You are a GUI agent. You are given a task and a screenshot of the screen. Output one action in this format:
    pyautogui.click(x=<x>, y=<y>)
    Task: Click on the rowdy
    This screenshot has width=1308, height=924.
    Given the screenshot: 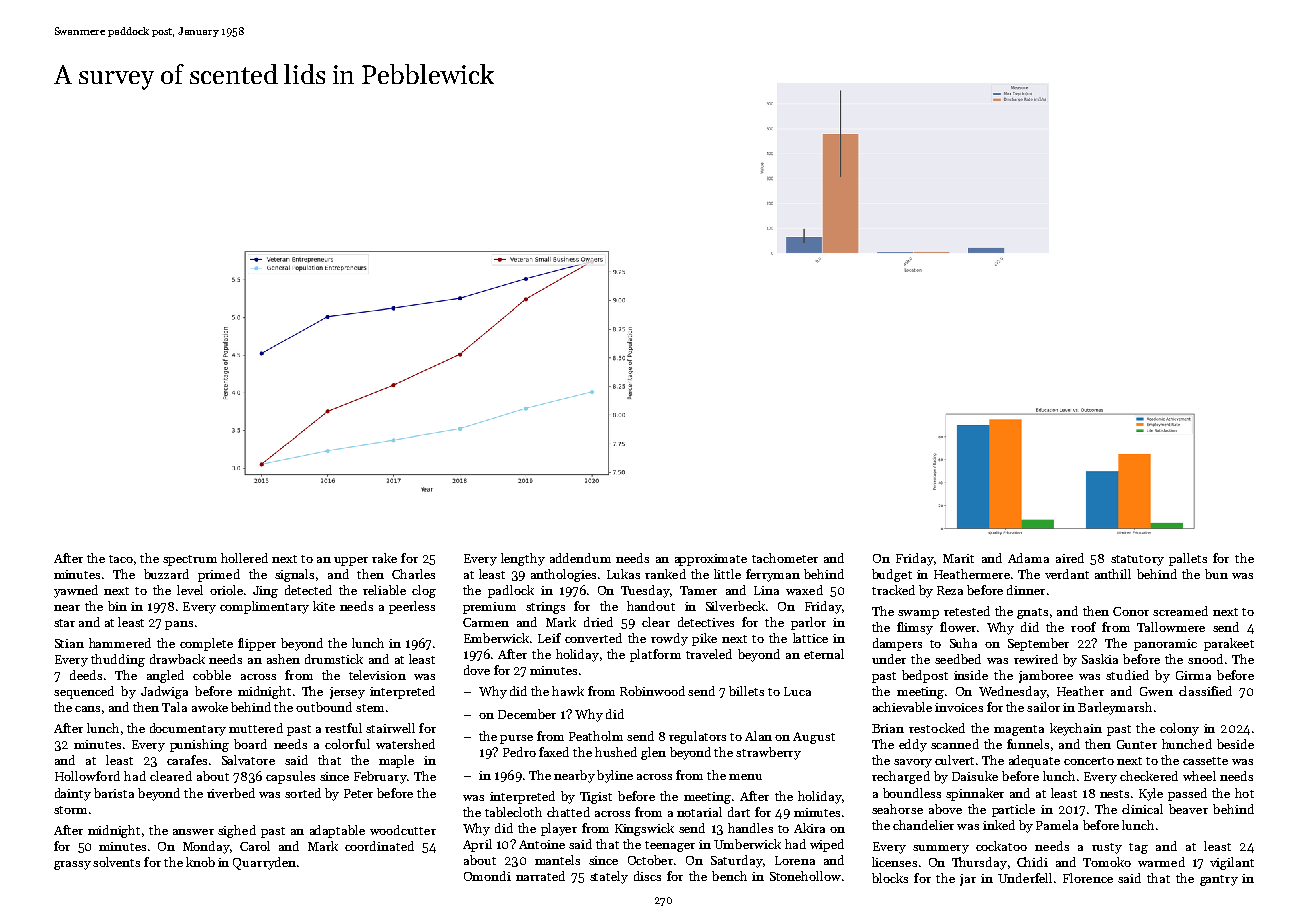 What is the action you would take?
    pyautogui.click(x=669, y=639)
